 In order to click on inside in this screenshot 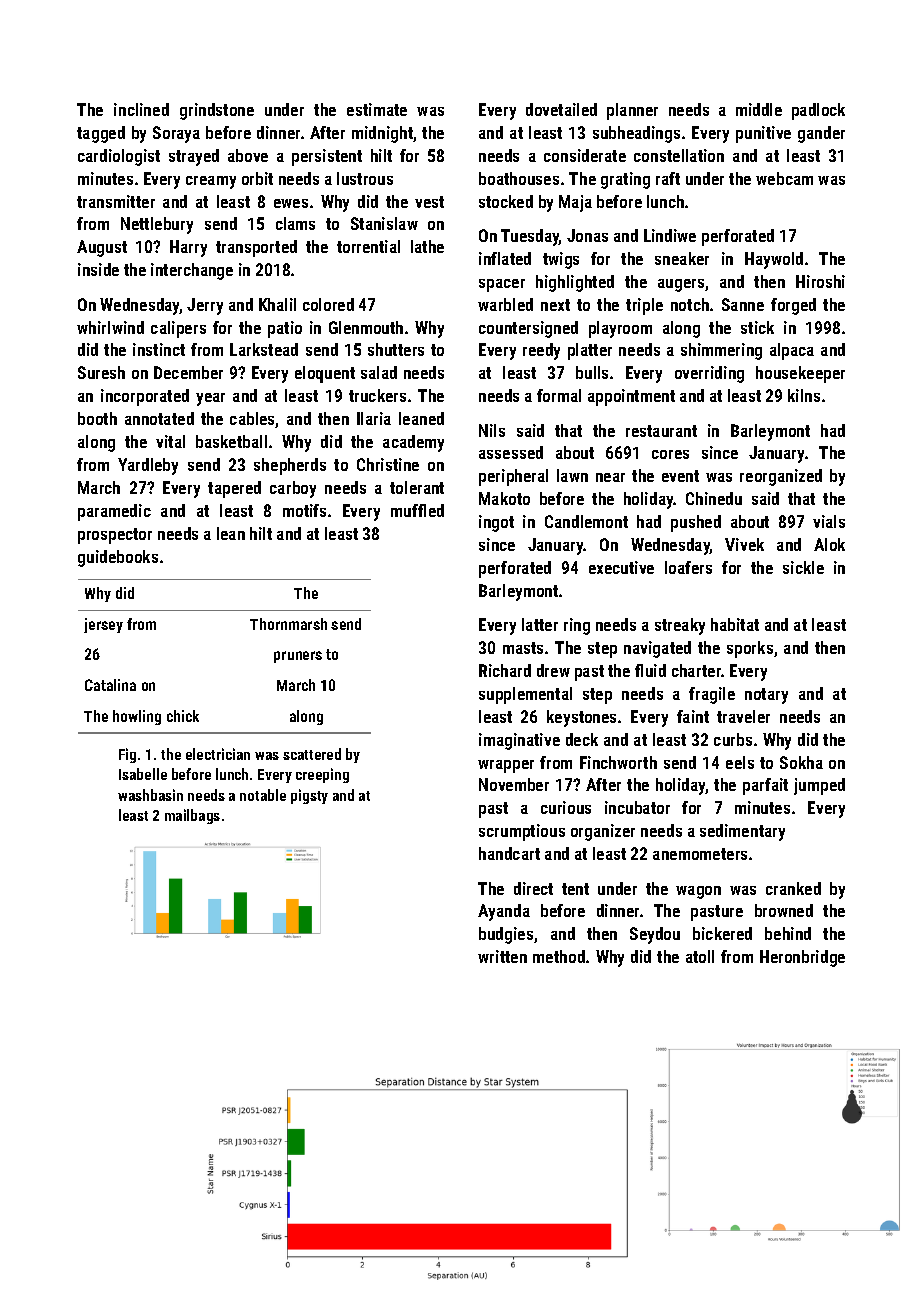, I will do `click(98, 269)`.
